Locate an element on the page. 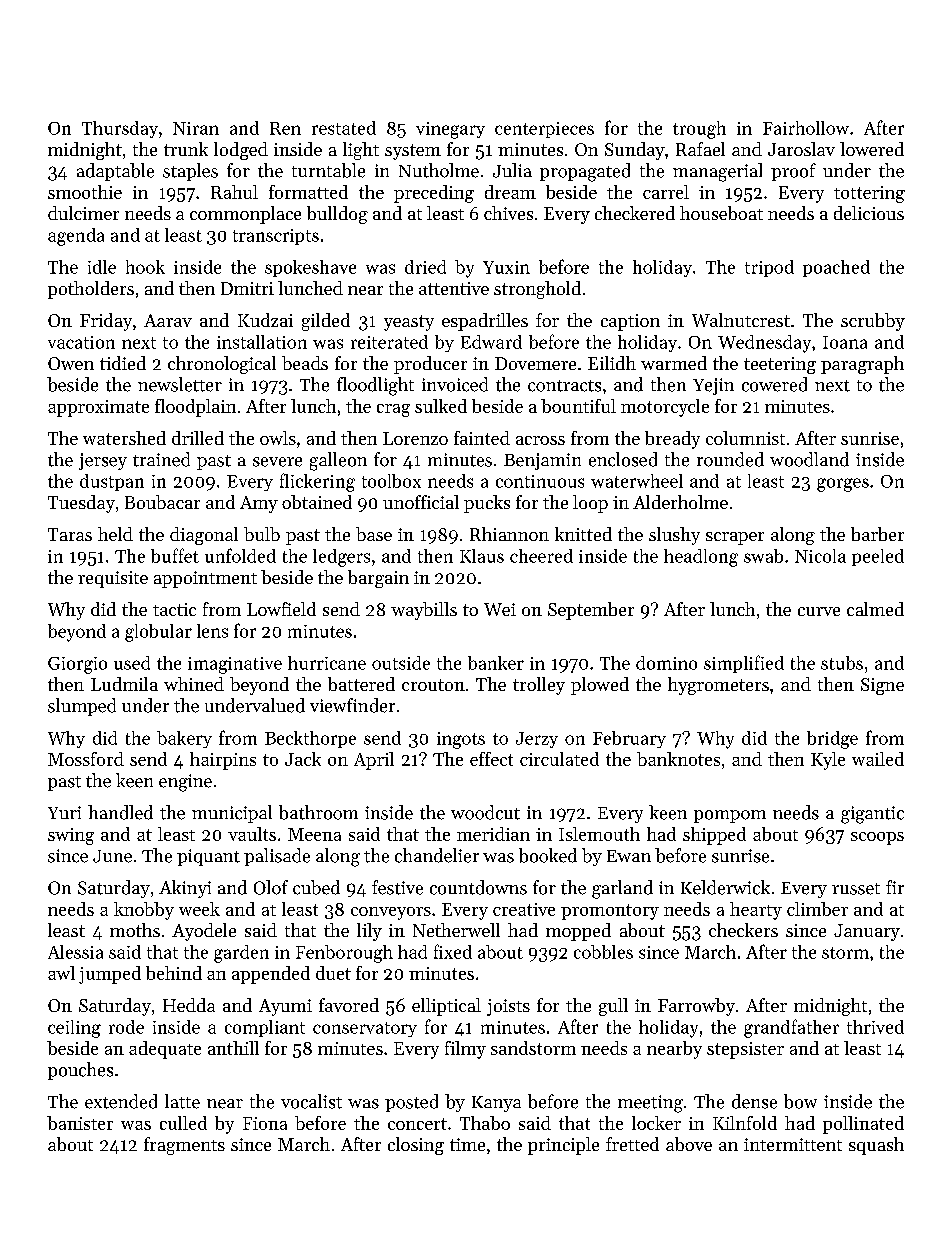  cheered is located at coordinates (541, 556).
